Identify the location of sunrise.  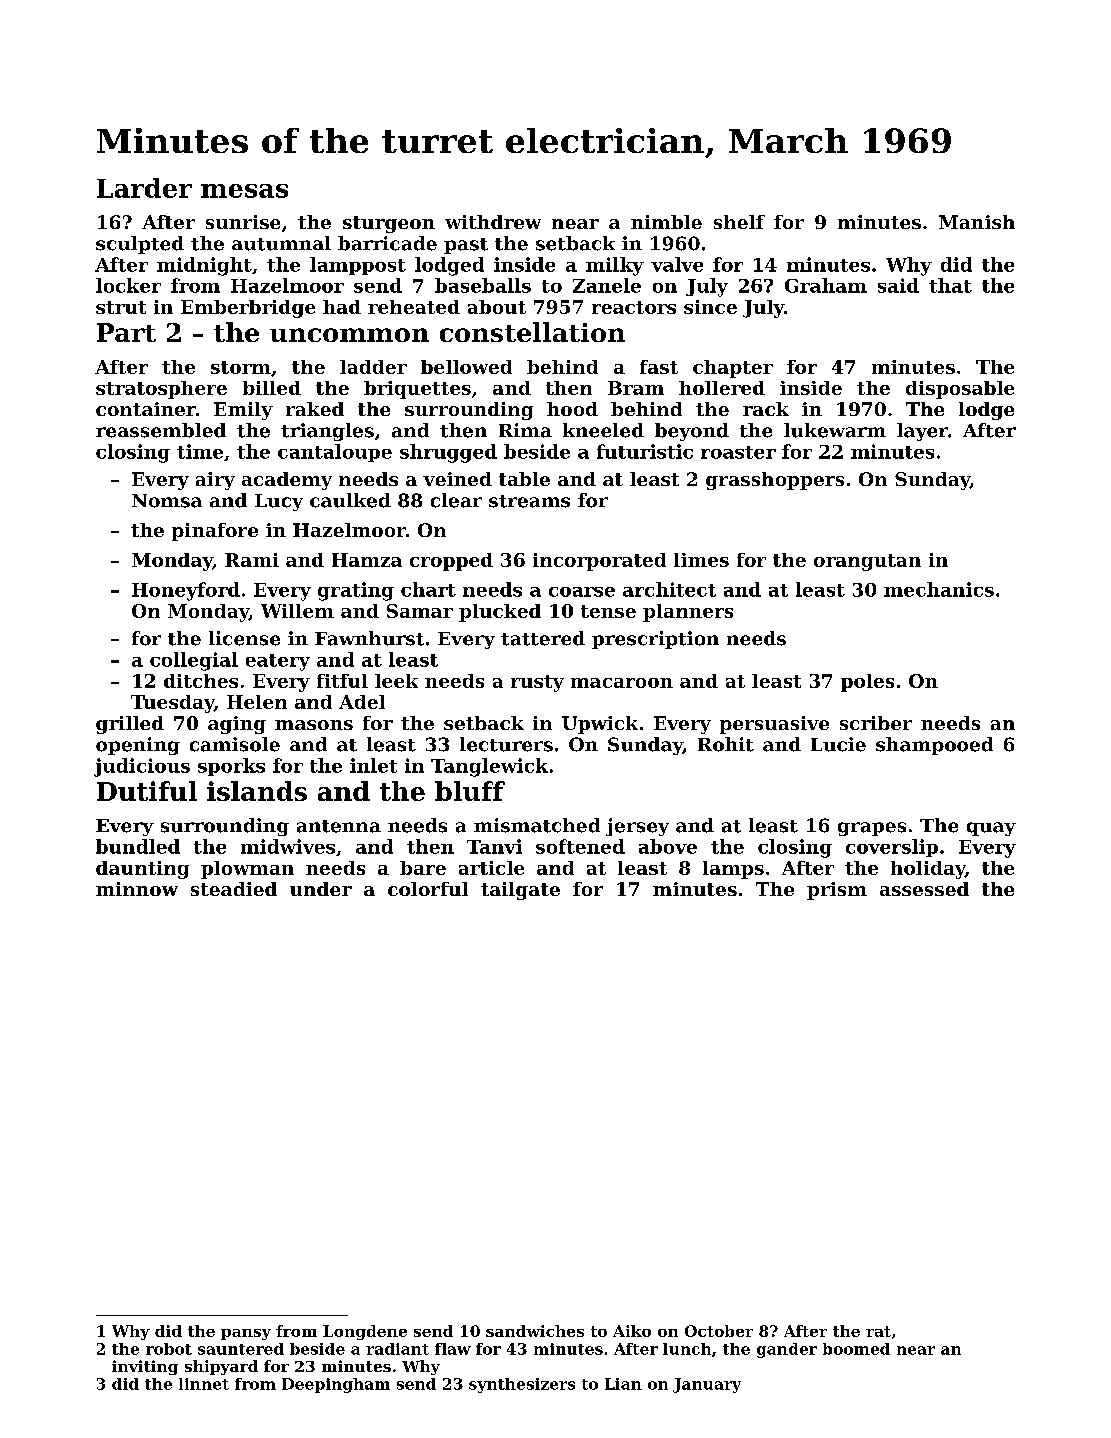
(243, 222).
